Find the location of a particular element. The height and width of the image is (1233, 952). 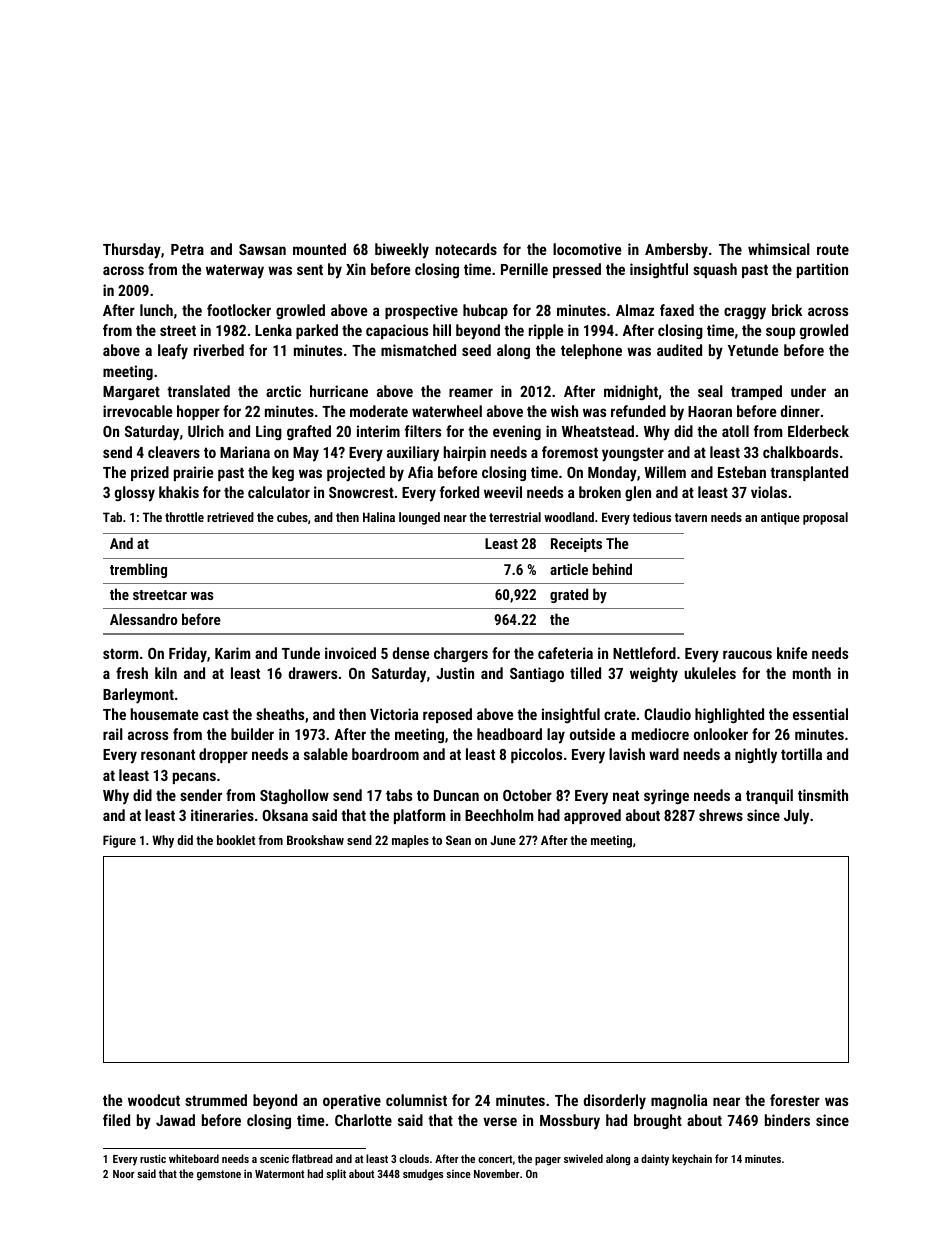

route is located at coordinates (833, 249).
